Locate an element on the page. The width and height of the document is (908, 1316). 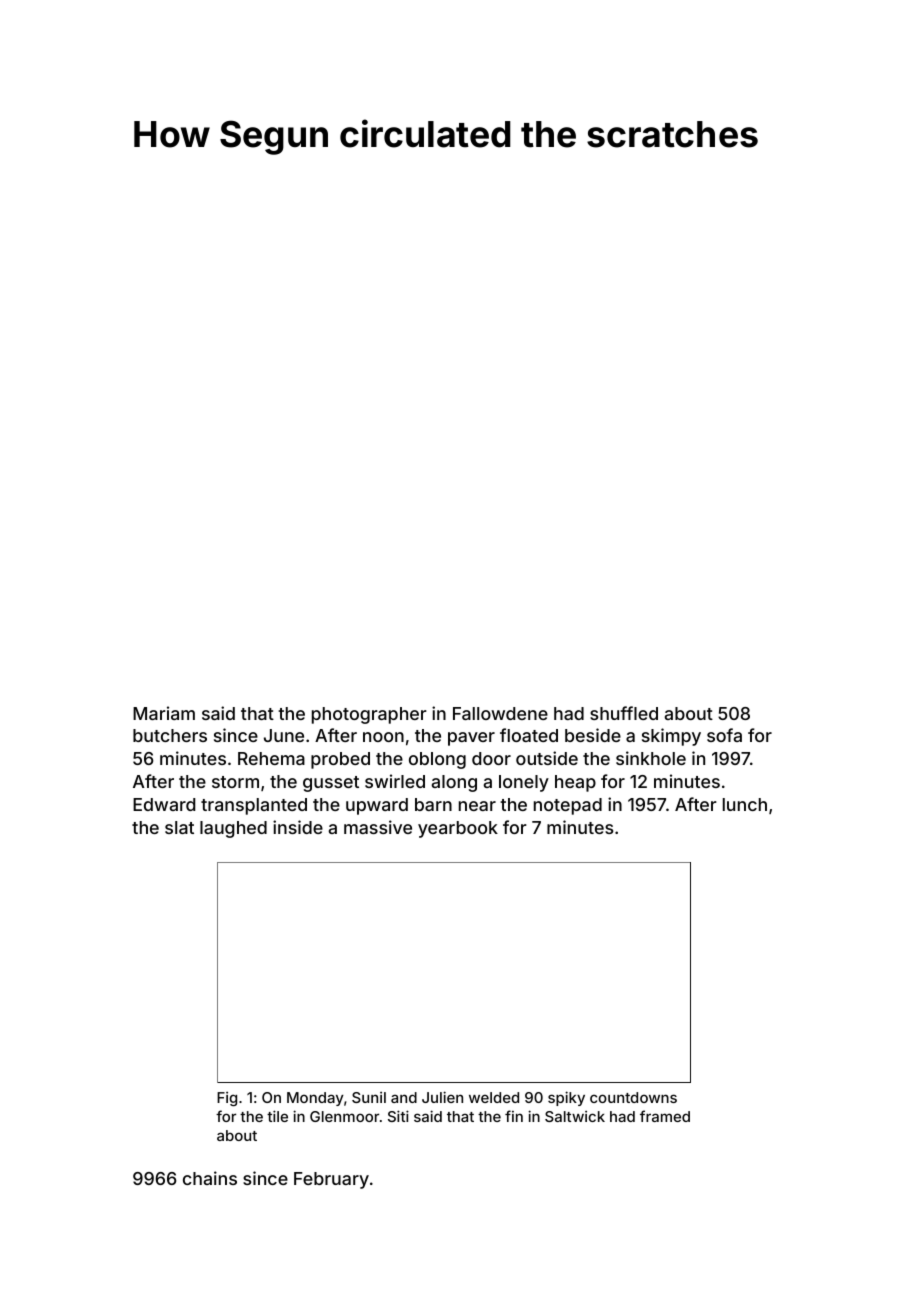
noon is located at coordinates (383, 737).
